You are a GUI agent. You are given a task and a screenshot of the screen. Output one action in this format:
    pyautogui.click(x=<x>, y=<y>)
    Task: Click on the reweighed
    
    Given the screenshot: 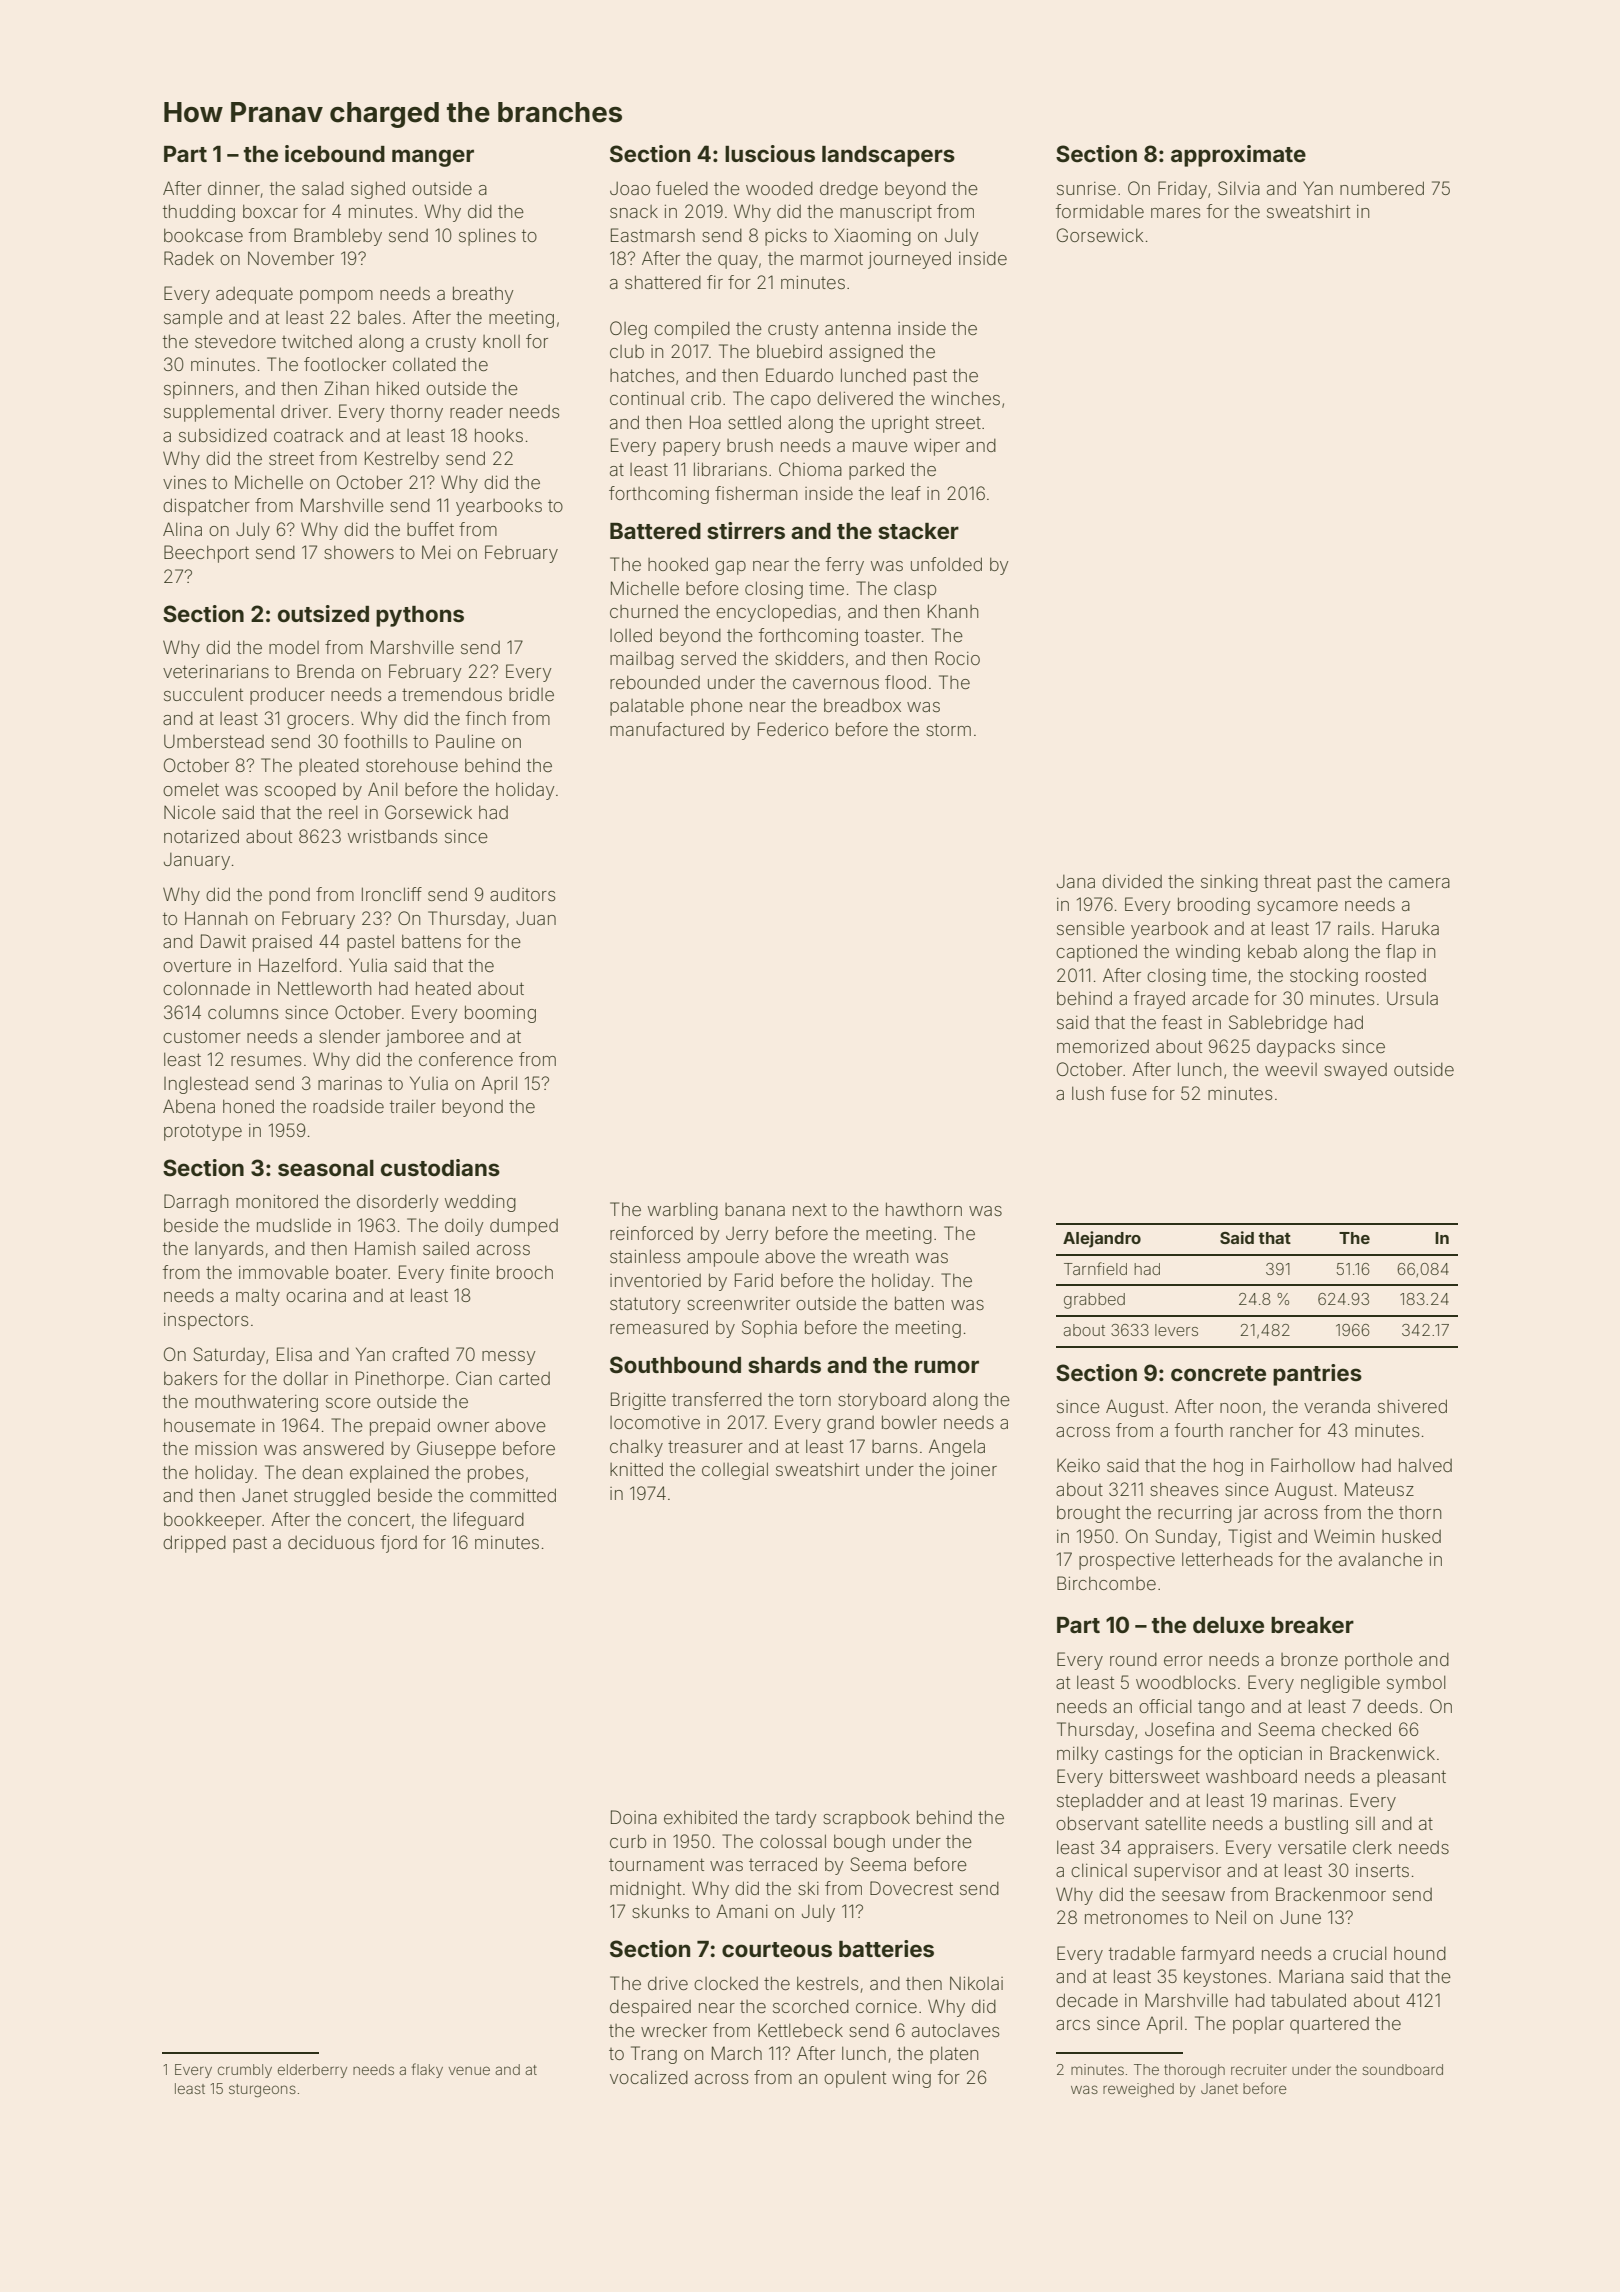 What is the action you would take?
    pyautogui.click(x=1138, y=2090)
